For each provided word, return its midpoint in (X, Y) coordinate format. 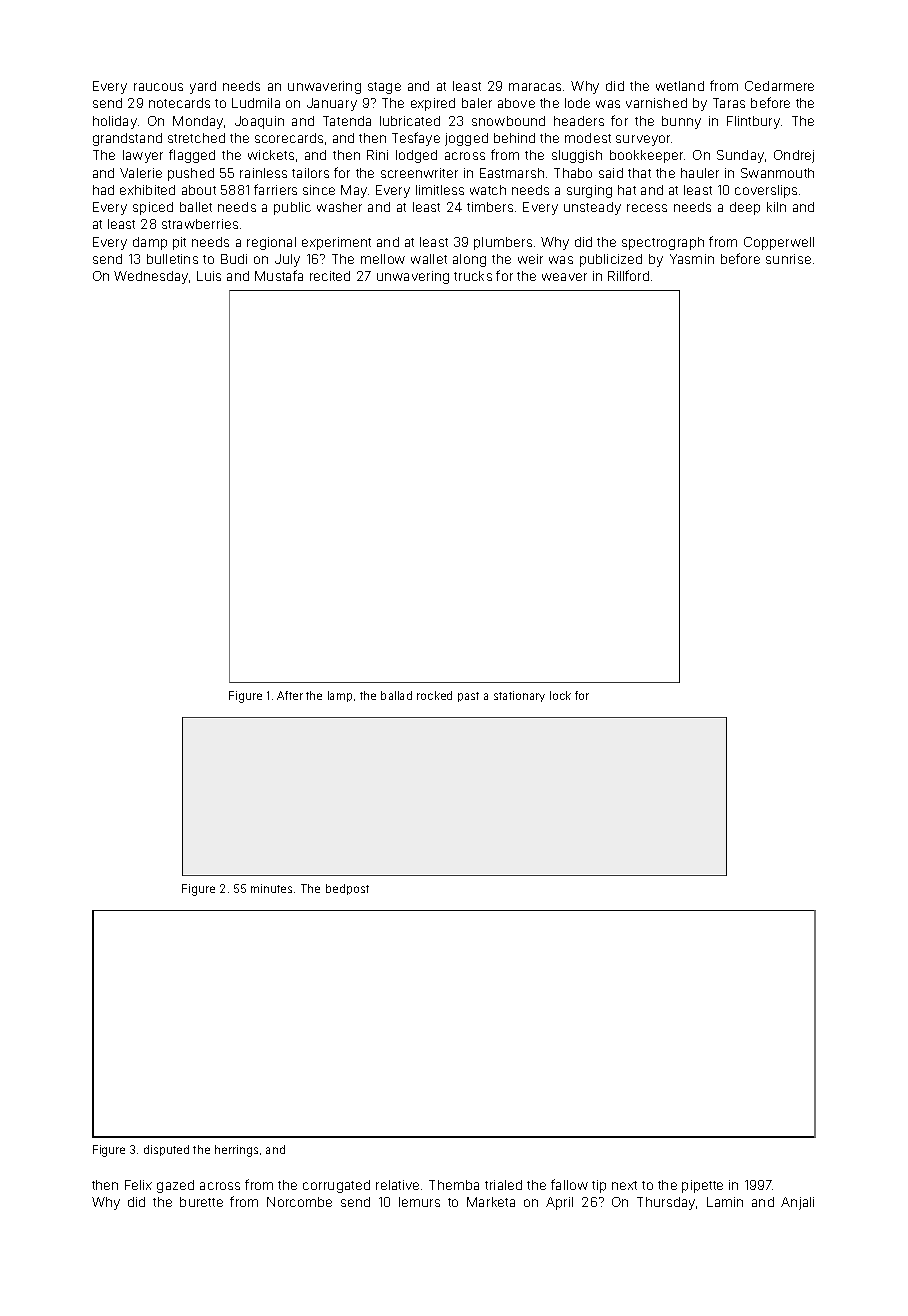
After (290, 695)
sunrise (788, 259)
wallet (429, 259)
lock (560, 695)
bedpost (347, 889)
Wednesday (151, 277)
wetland (680, 86)
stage (384, 88)
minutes (271, 888)
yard (203, 87)
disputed (166, 1150)
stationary (519, 696)
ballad (396, 695)
